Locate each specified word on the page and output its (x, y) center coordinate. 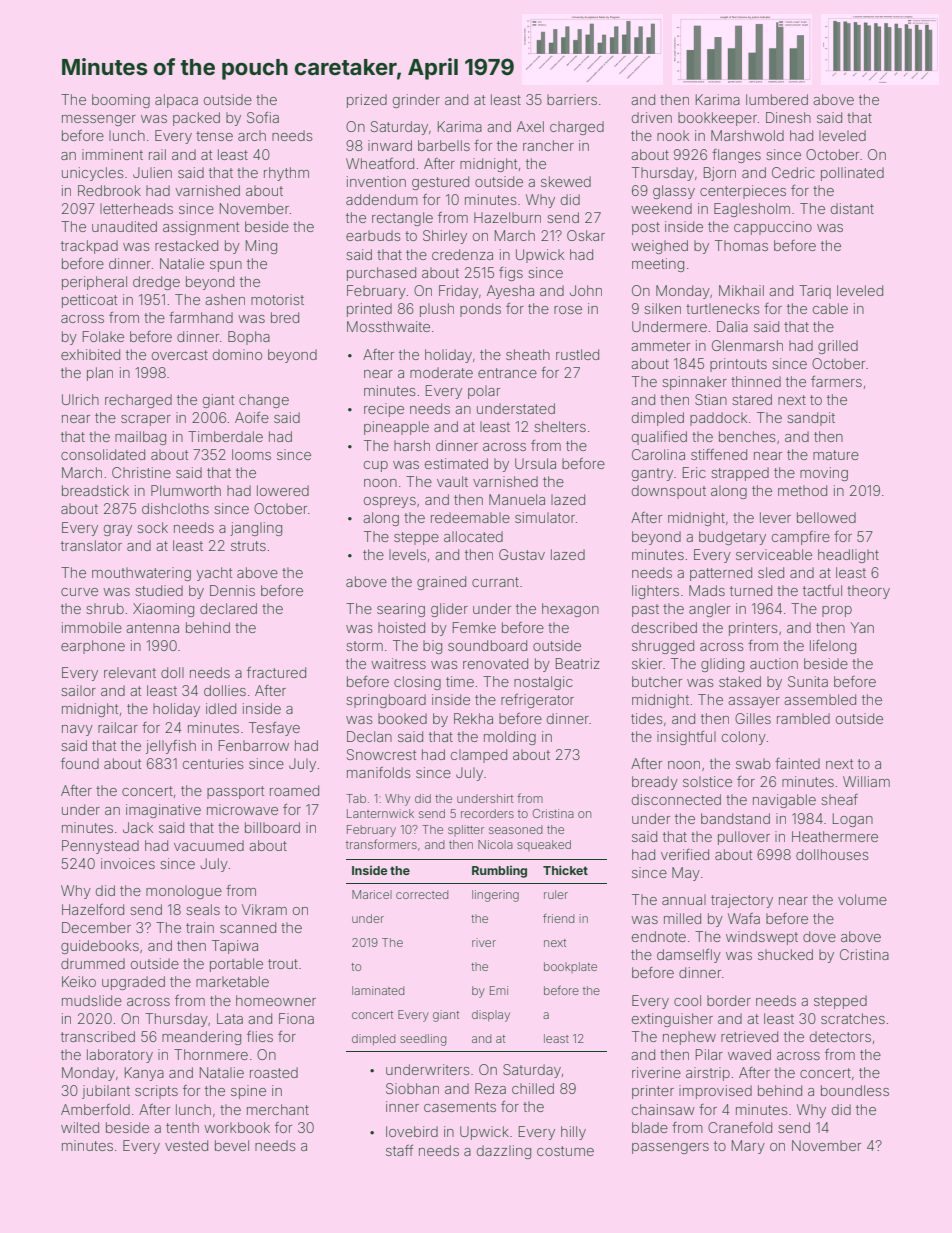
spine (248, 1092)
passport (235, 792)
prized (367, 101)
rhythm (286, 174)
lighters (655, 592)
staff (399, 1150)
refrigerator (537, 701)
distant (852, 208)
